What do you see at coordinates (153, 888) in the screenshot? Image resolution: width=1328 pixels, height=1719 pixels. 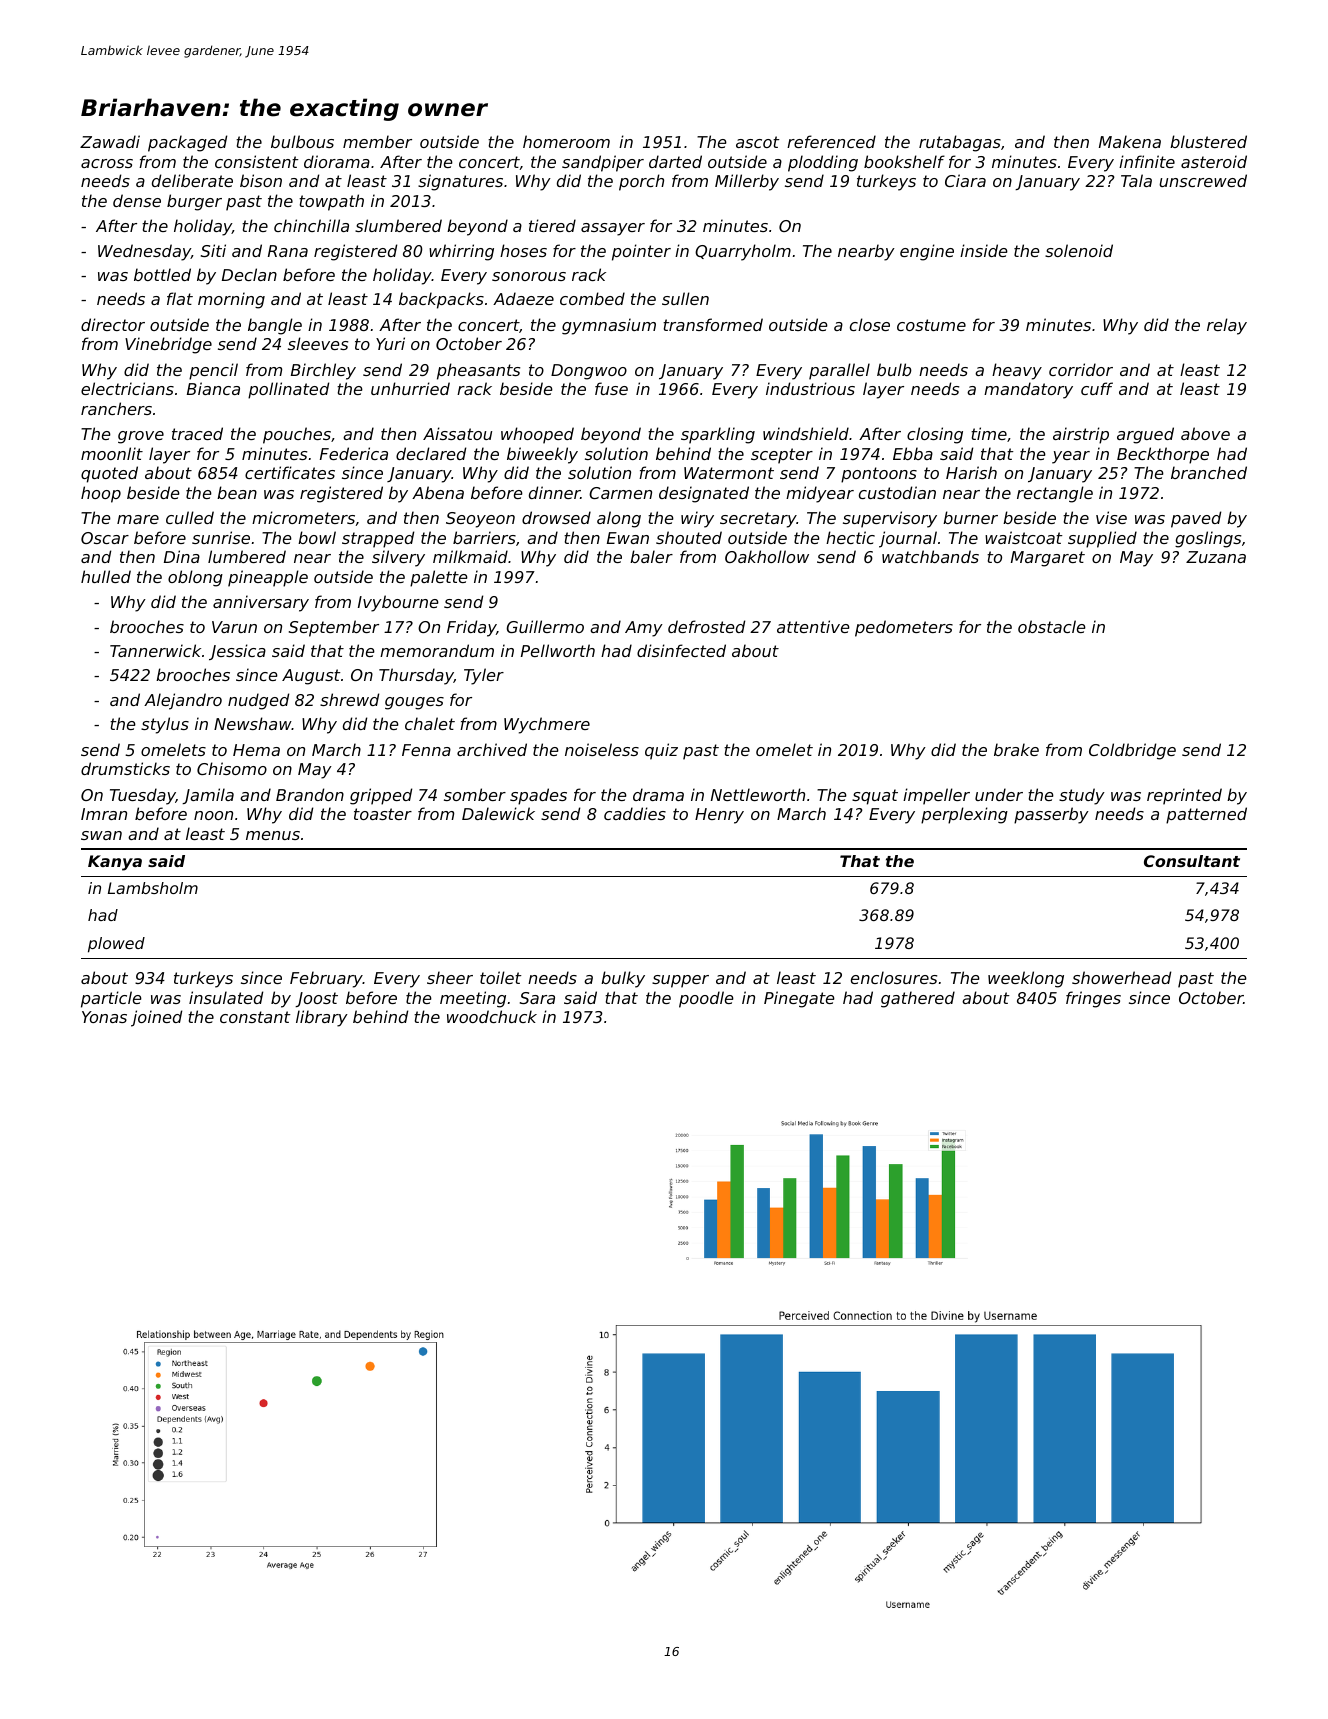 I see `Lambsholm` at bounding box center [153, 888].
